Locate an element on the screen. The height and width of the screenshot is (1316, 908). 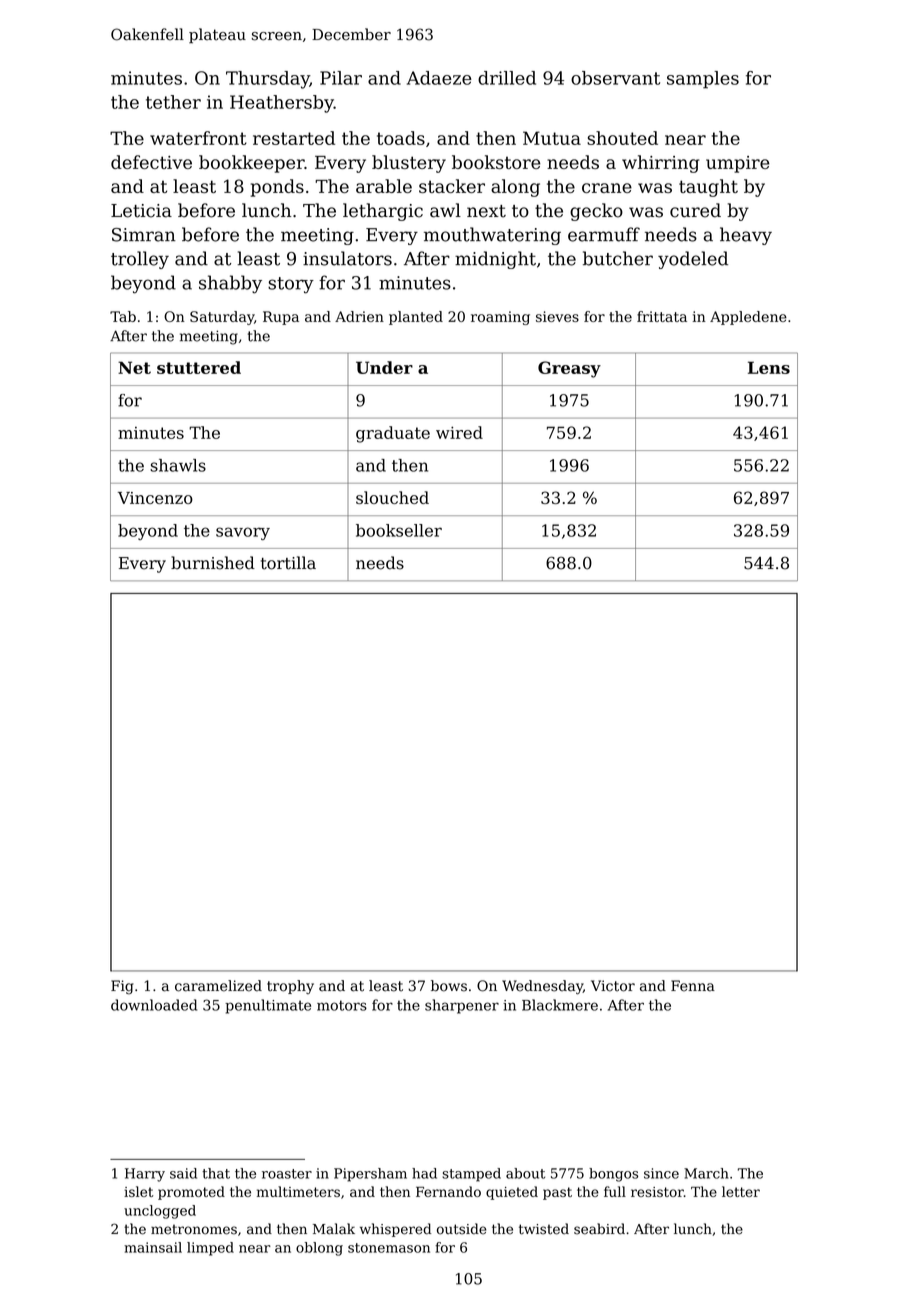
bookseller is located at coordinates (399, 530).
